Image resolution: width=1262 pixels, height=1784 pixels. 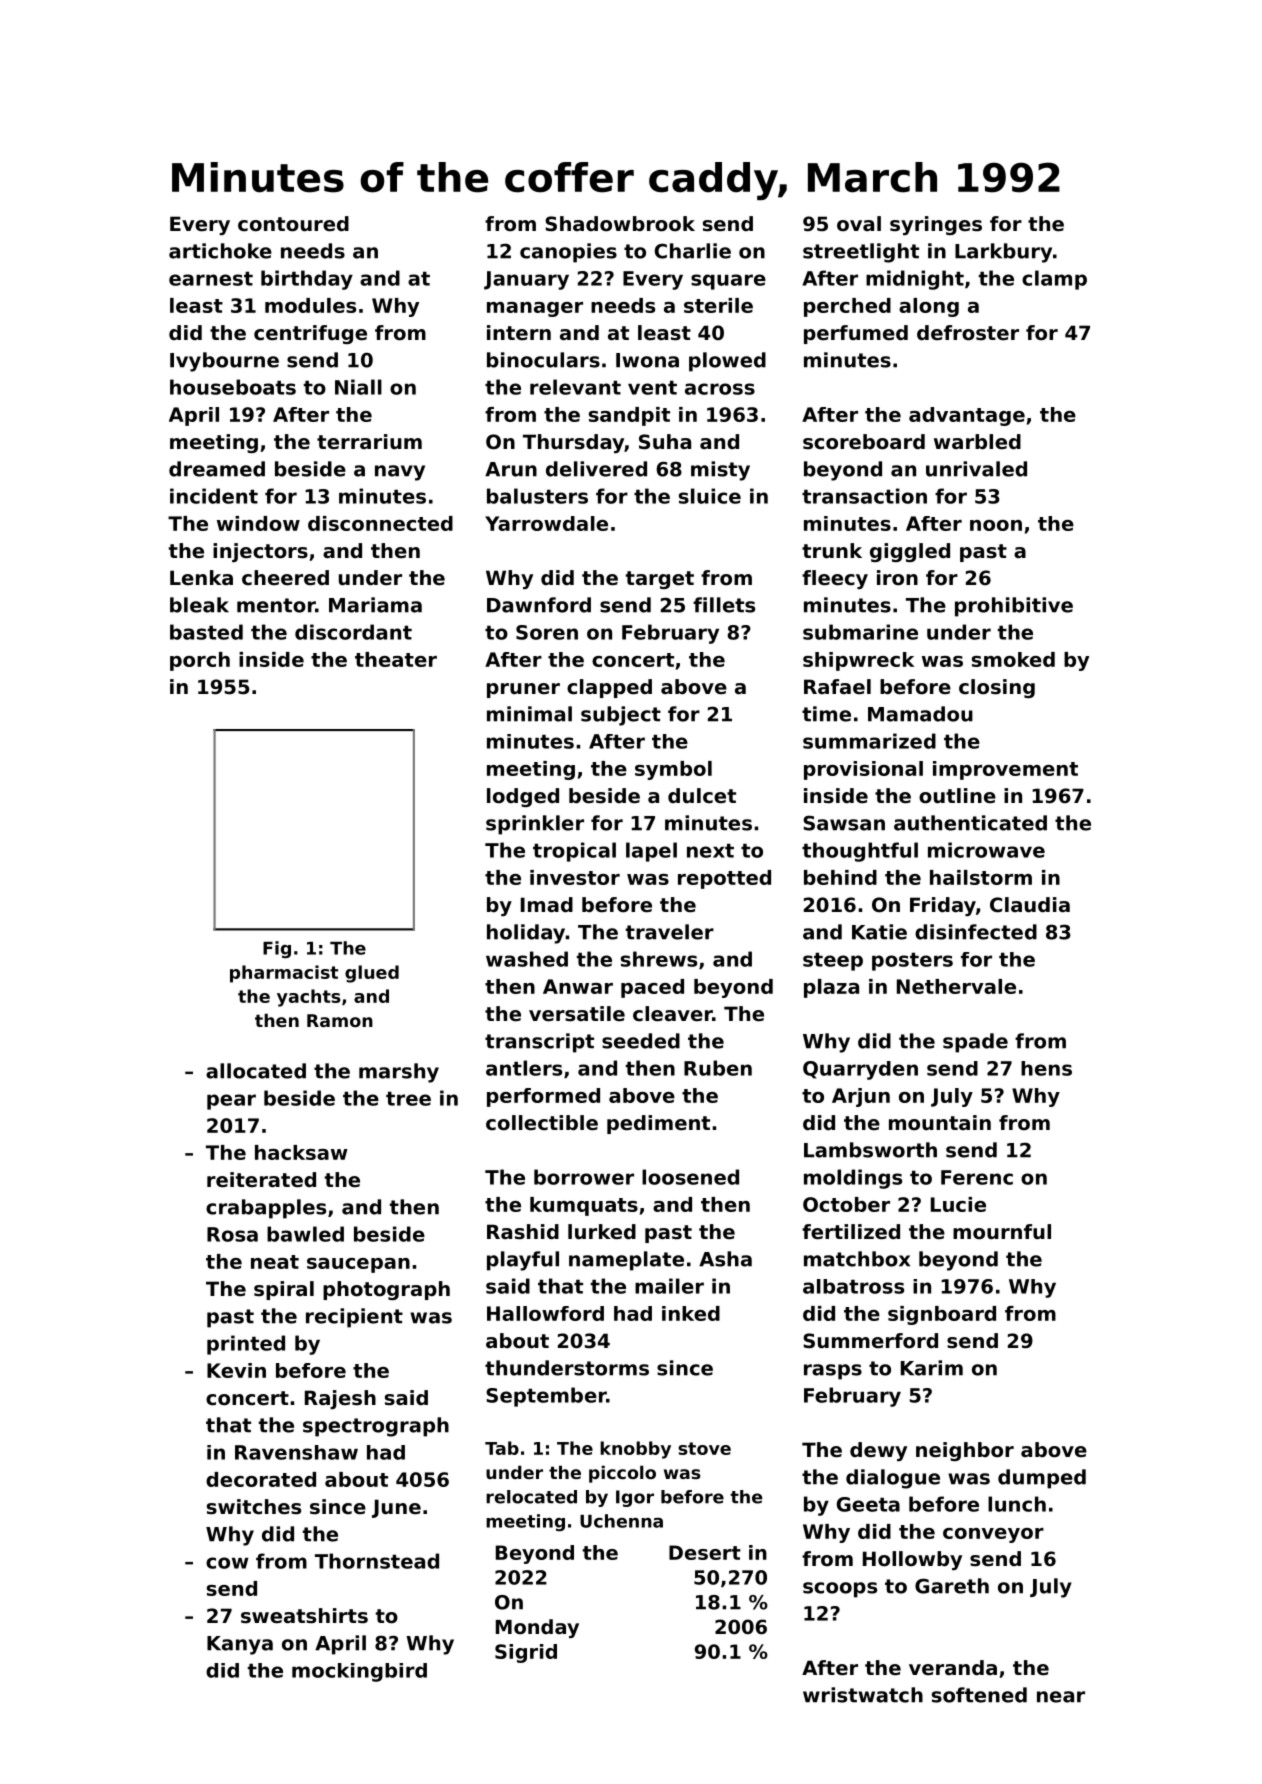 I want to click on Shadowbrook, so click(x=620, y=224).
